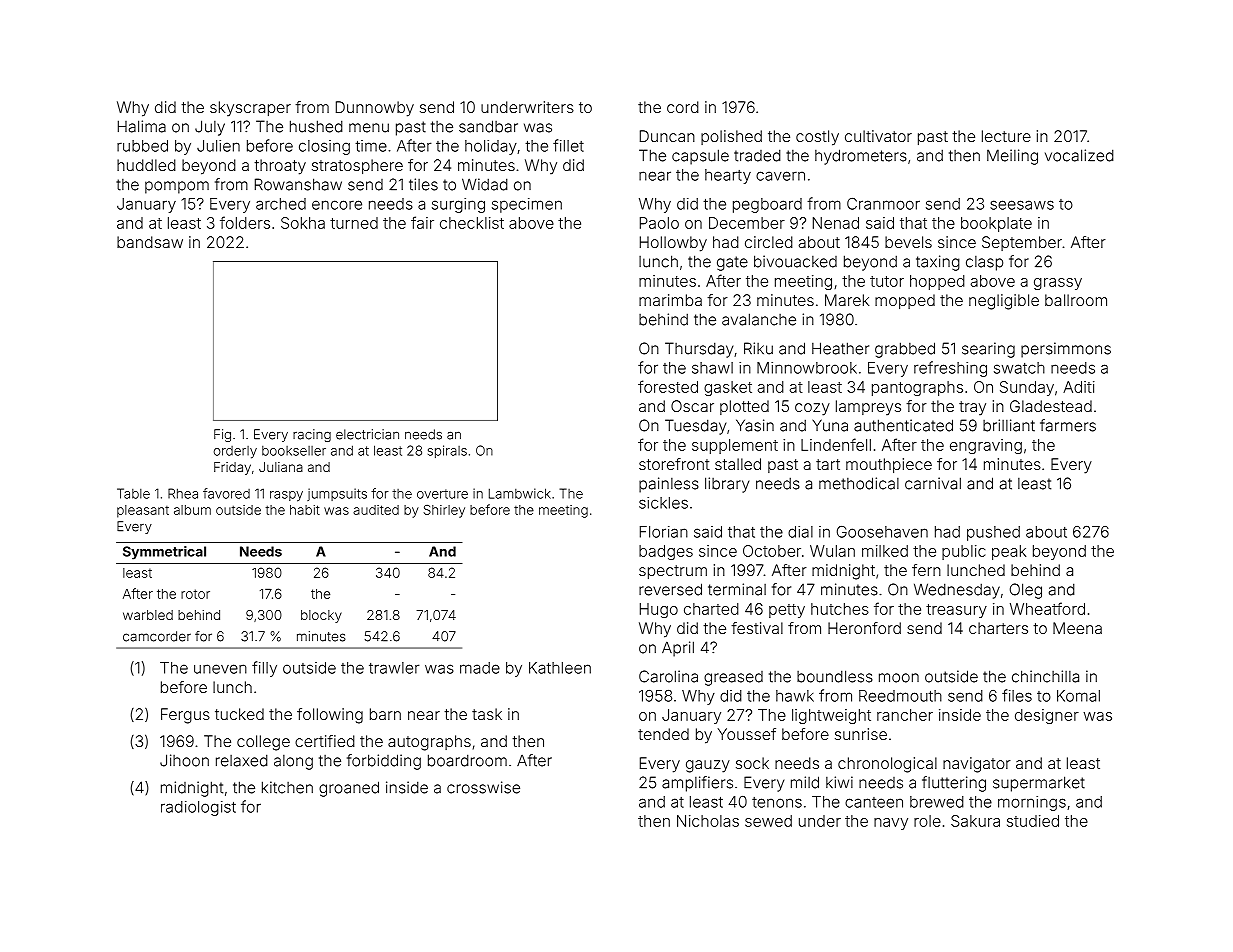  What do you see at coordinates (222, 435) in the image?
I see `Fig` at bounding box center [222, 435].
